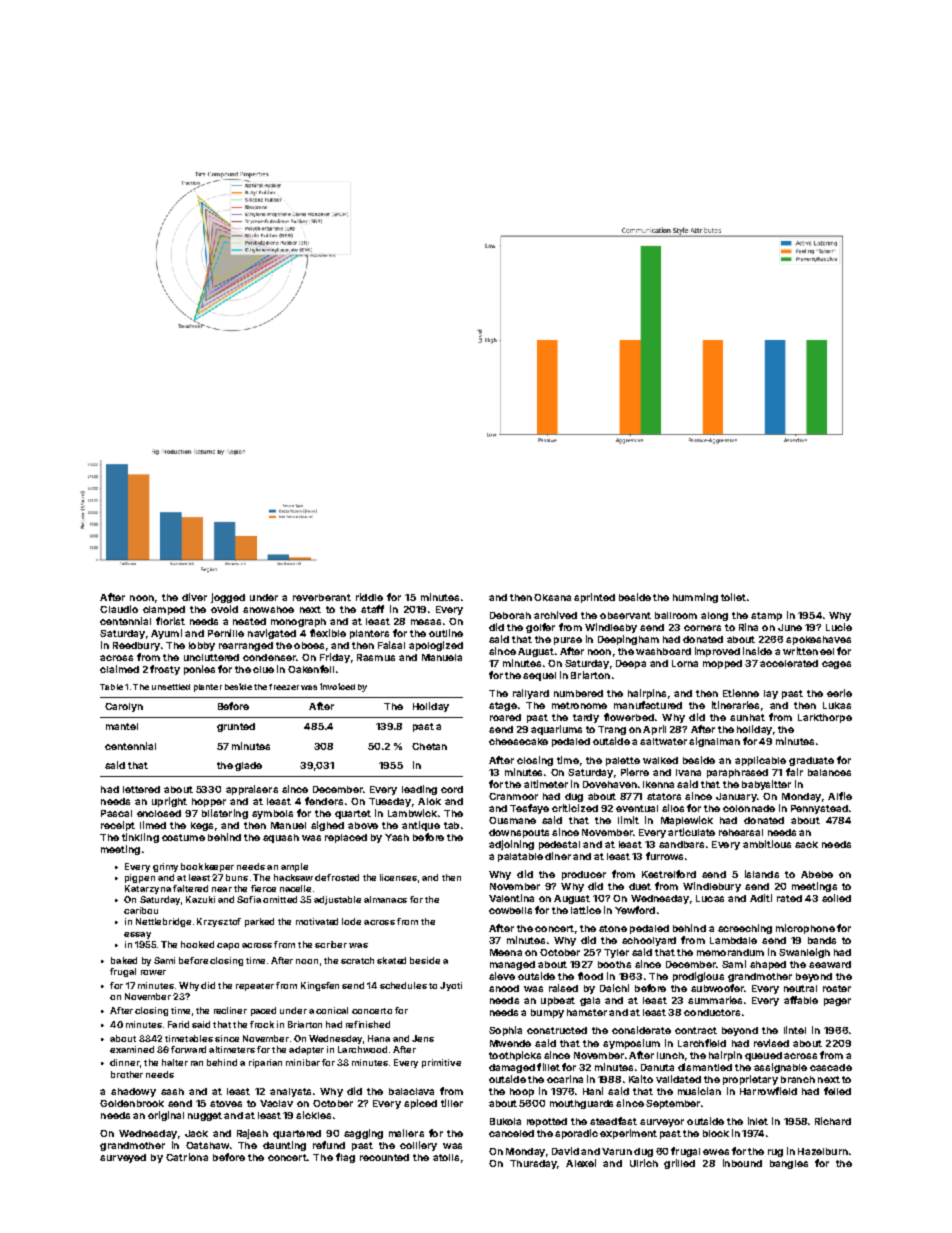  I want to click on Jyoti, so click(451, 986).
